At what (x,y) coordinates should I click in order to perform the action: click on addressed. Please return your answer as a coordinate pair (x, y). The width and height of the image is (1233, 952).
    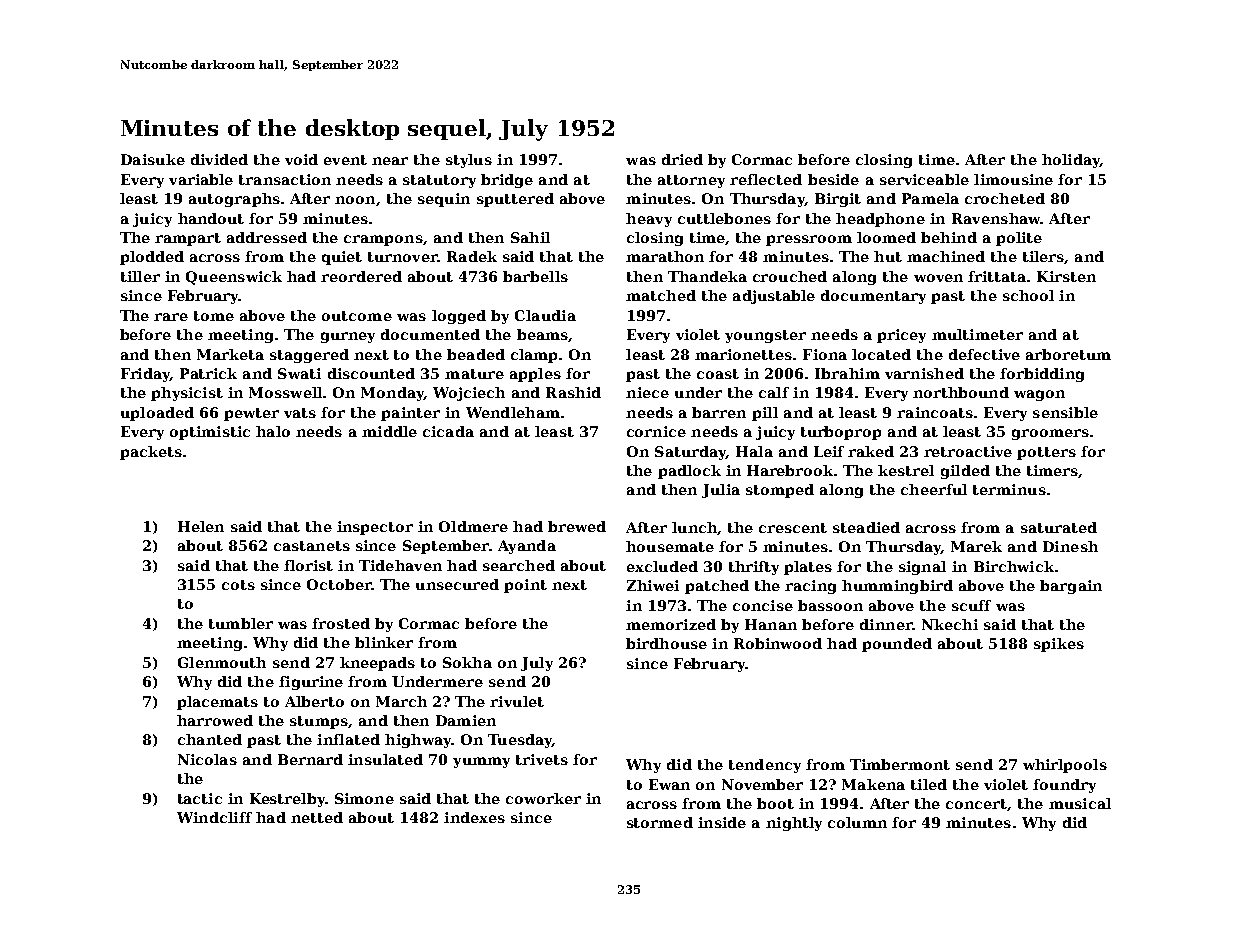
    Looking at the image, I should click on (267, 237).
